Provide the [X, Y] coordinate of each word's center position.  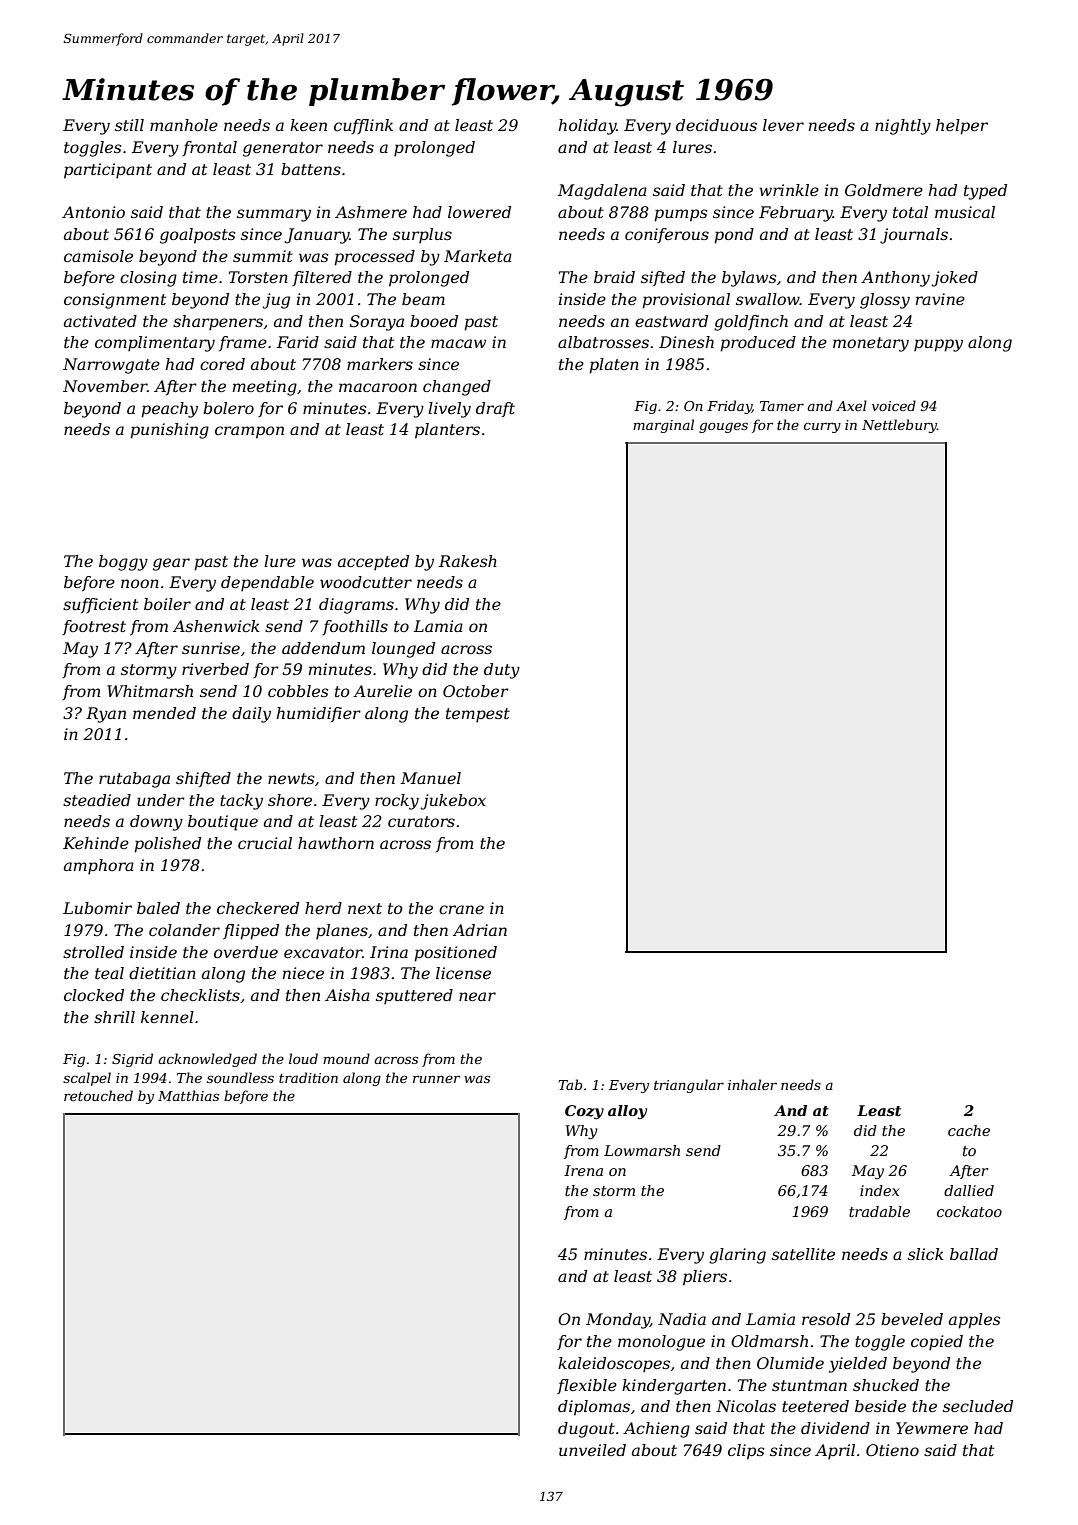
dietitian [162, 973]
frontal [209, 148]
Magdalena [602, 192]
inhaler [752, 1084]
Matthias [188, 1095]
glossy [885, 301]
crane [461, 909]
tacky [241, 802]
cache [969, 1130]
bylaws [749, 279]
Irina [389, 952]
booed [434, 321]
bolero [228, 408]
